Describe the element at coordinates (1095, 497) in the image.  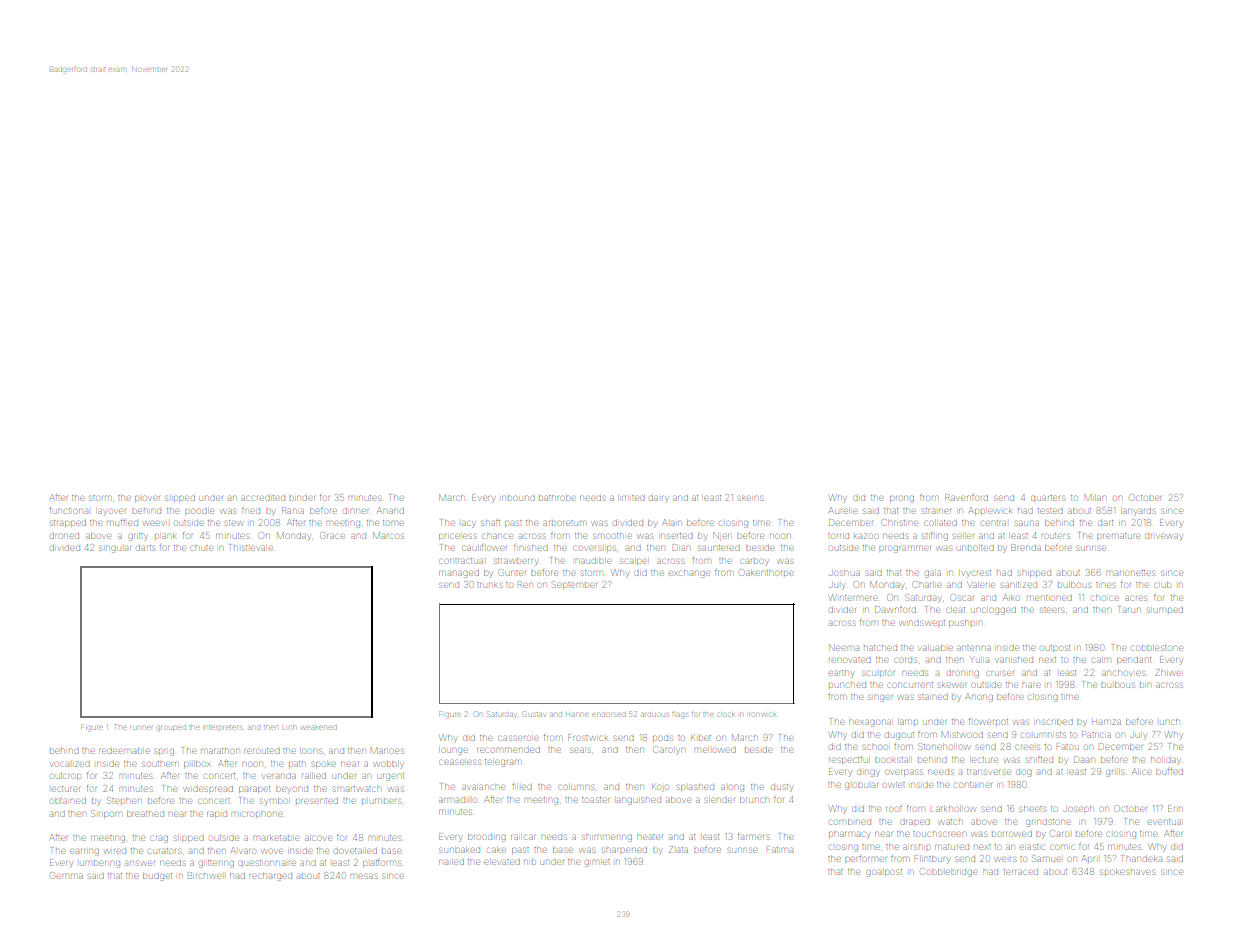
I see `Milan` at that location.
